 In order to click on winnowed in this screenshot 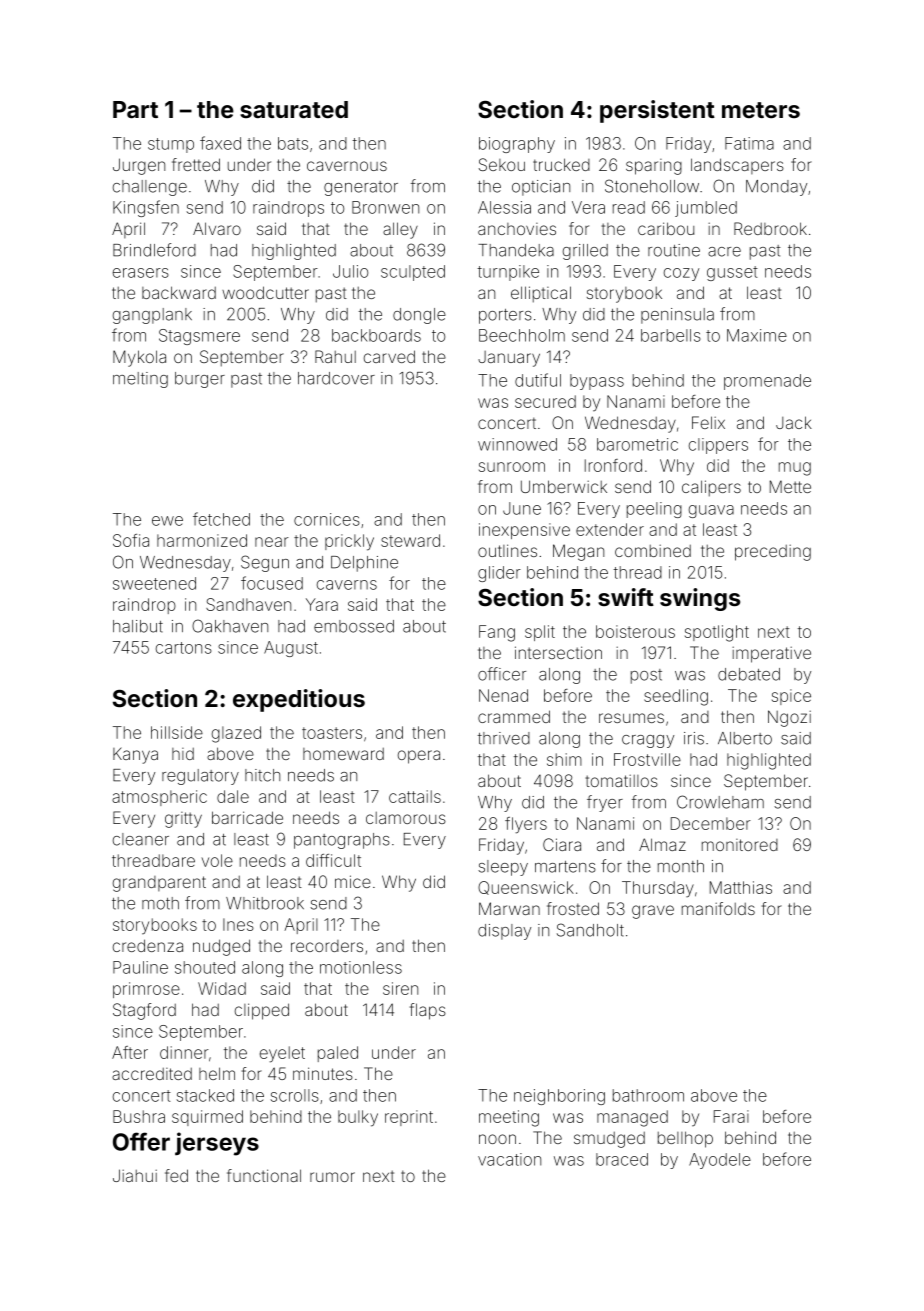, I will do `click(517, 444)`.
